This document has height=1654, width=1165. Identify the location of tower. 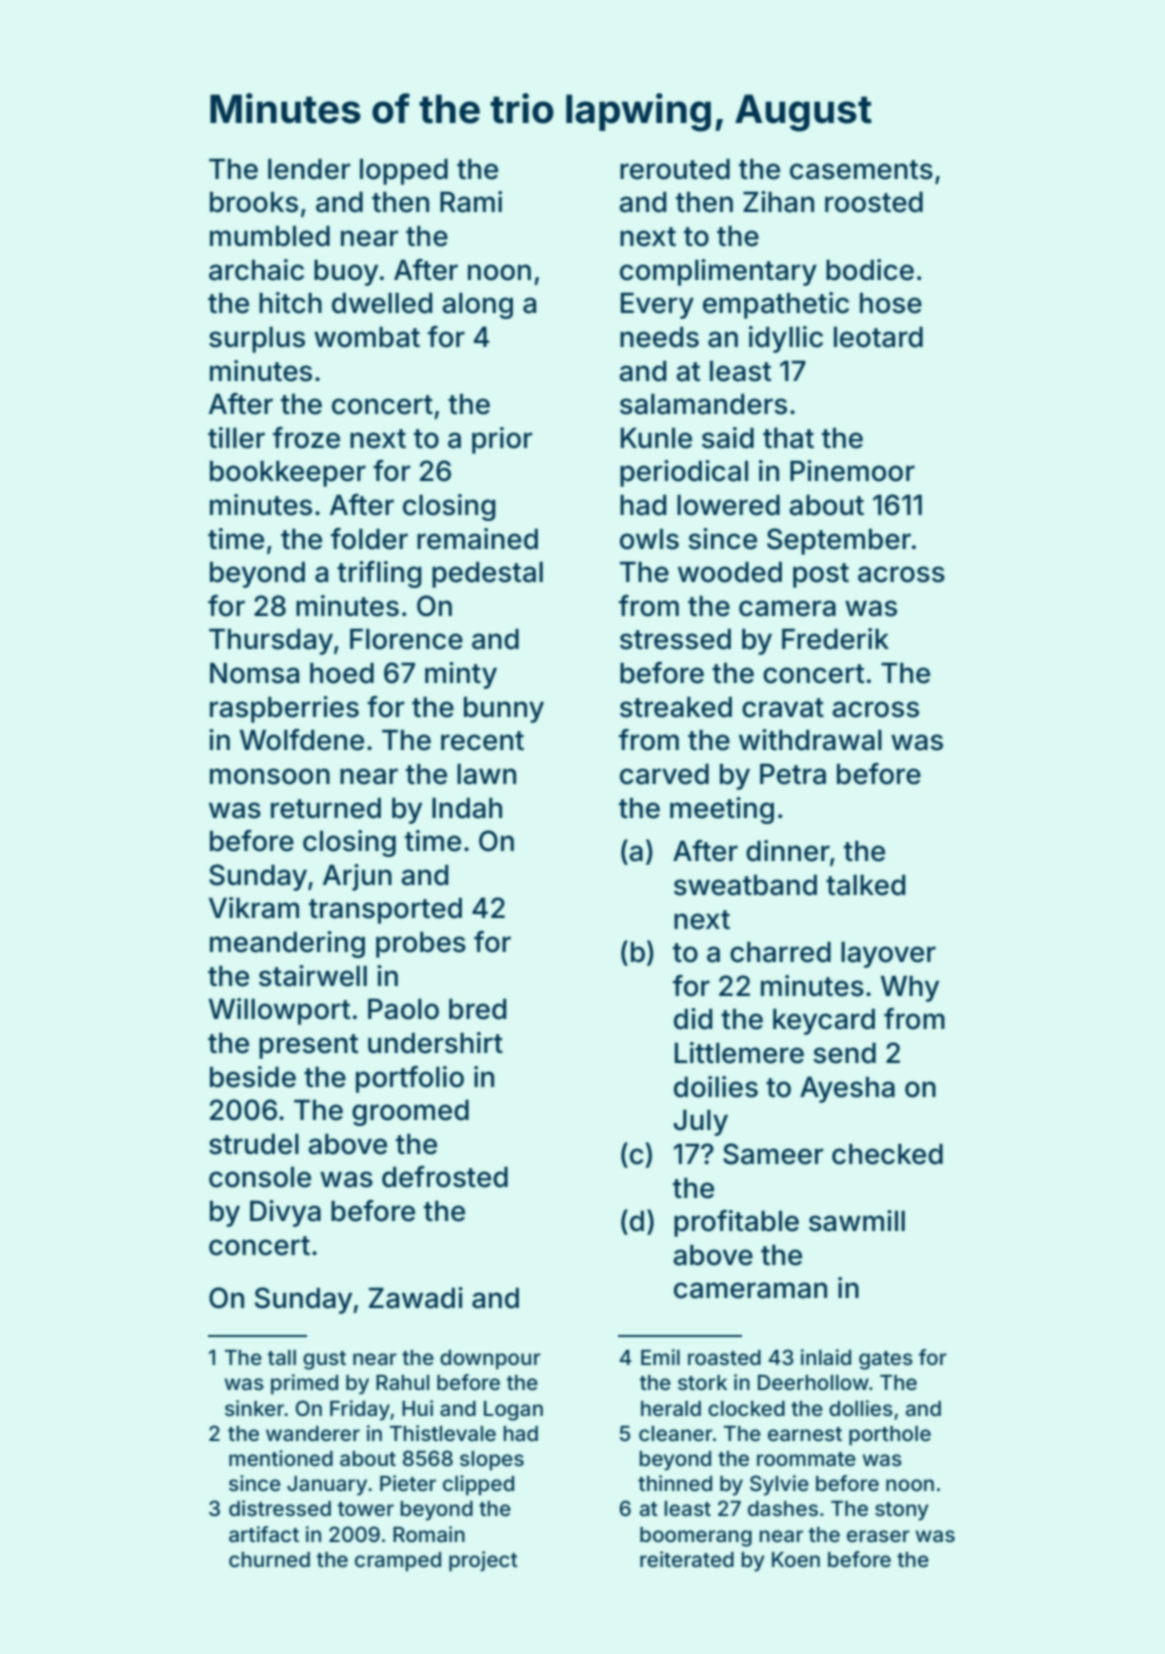
(366, 1509).
